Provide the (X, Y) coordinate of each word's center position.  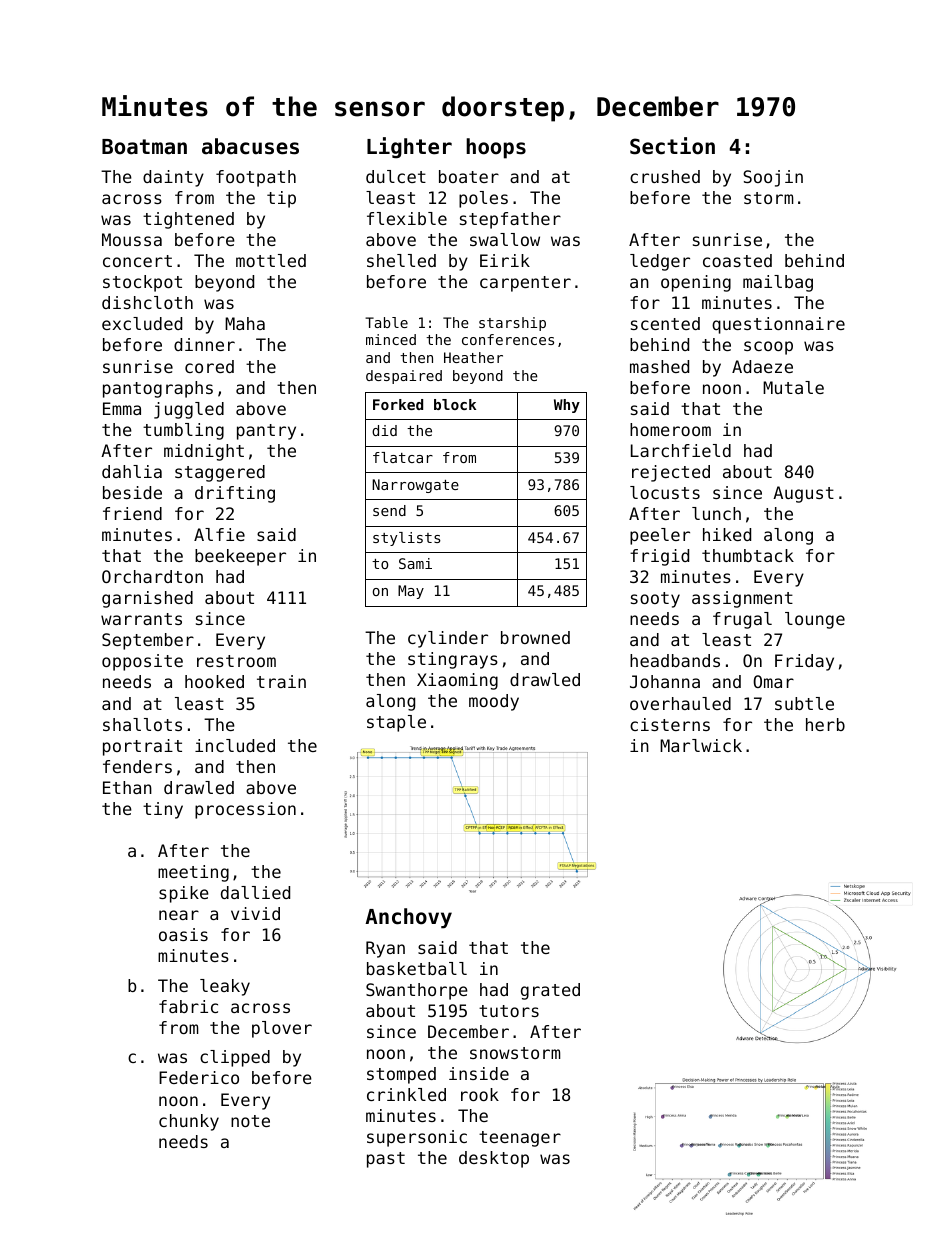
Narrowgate (415, 486)
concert (137, 261)
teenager (520, 1139)
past (386, 1160)
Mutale (793, 387)
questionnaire (778, 325)
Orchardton (152, 576)
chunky (189, 1122)
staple (396, 723)
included (235, 745)
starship (512, 324)
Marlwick (701, 745)
